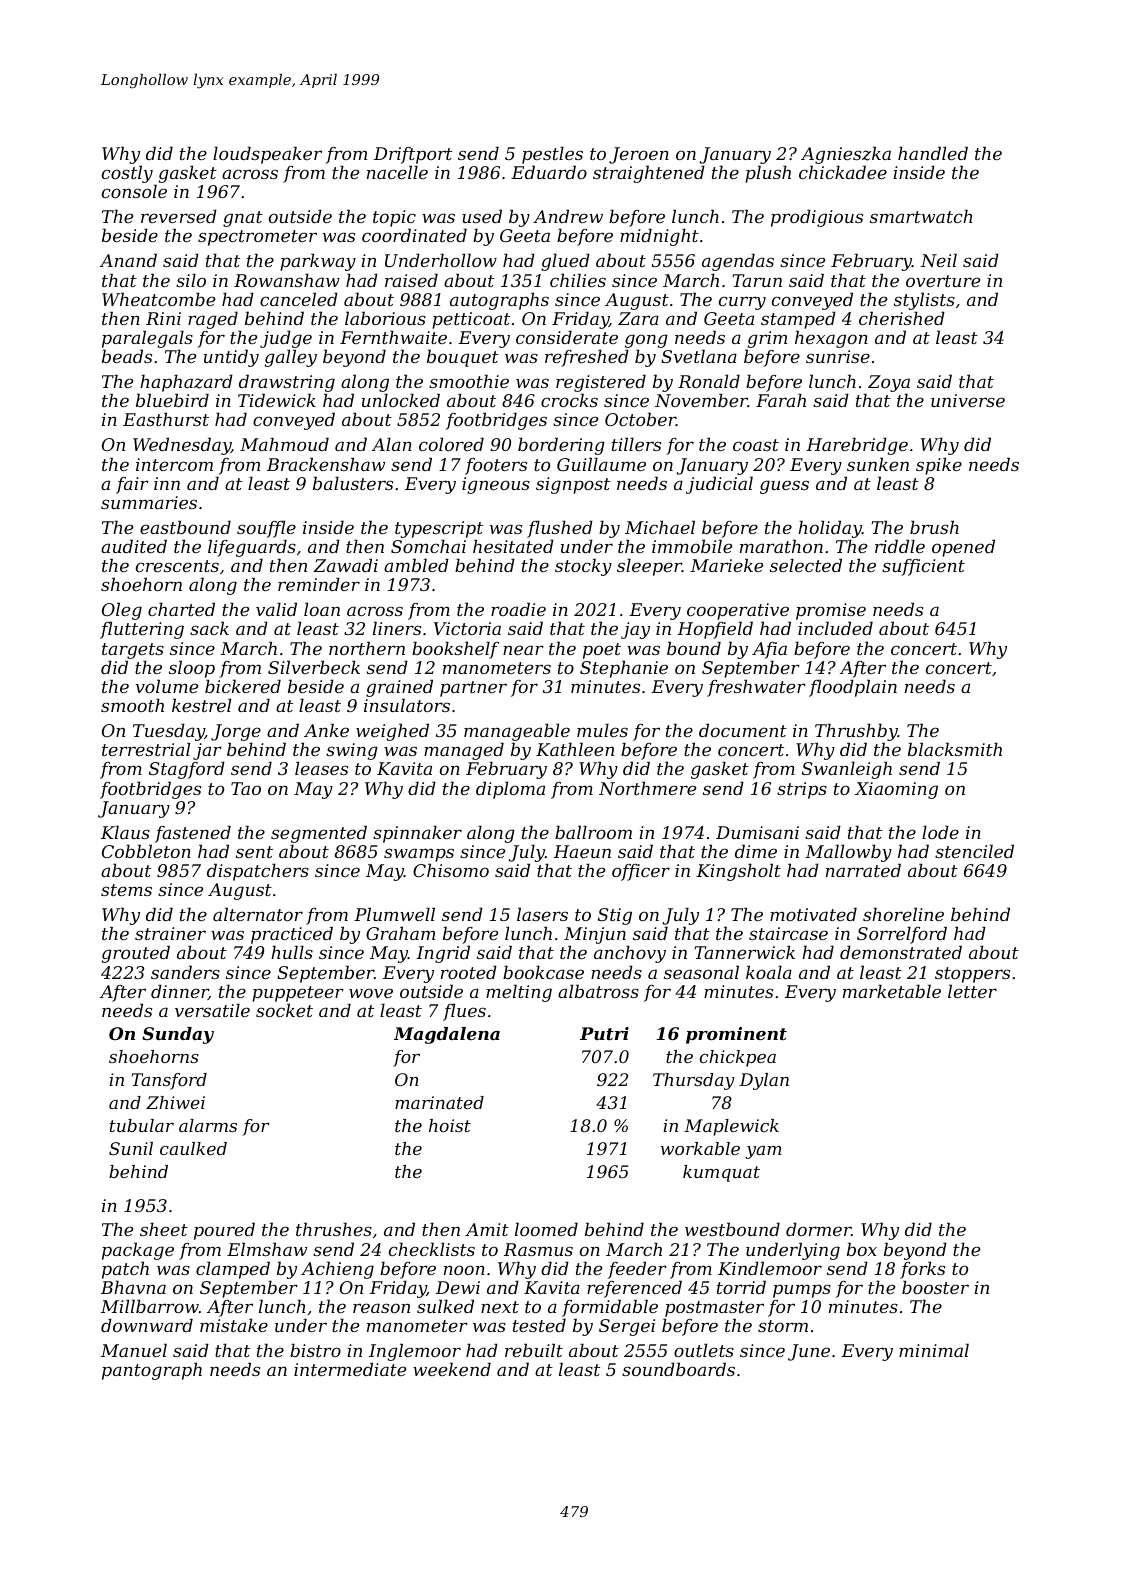 This document has width=1121, height=1586. I want to click on referenced, so click(634, 1289).
